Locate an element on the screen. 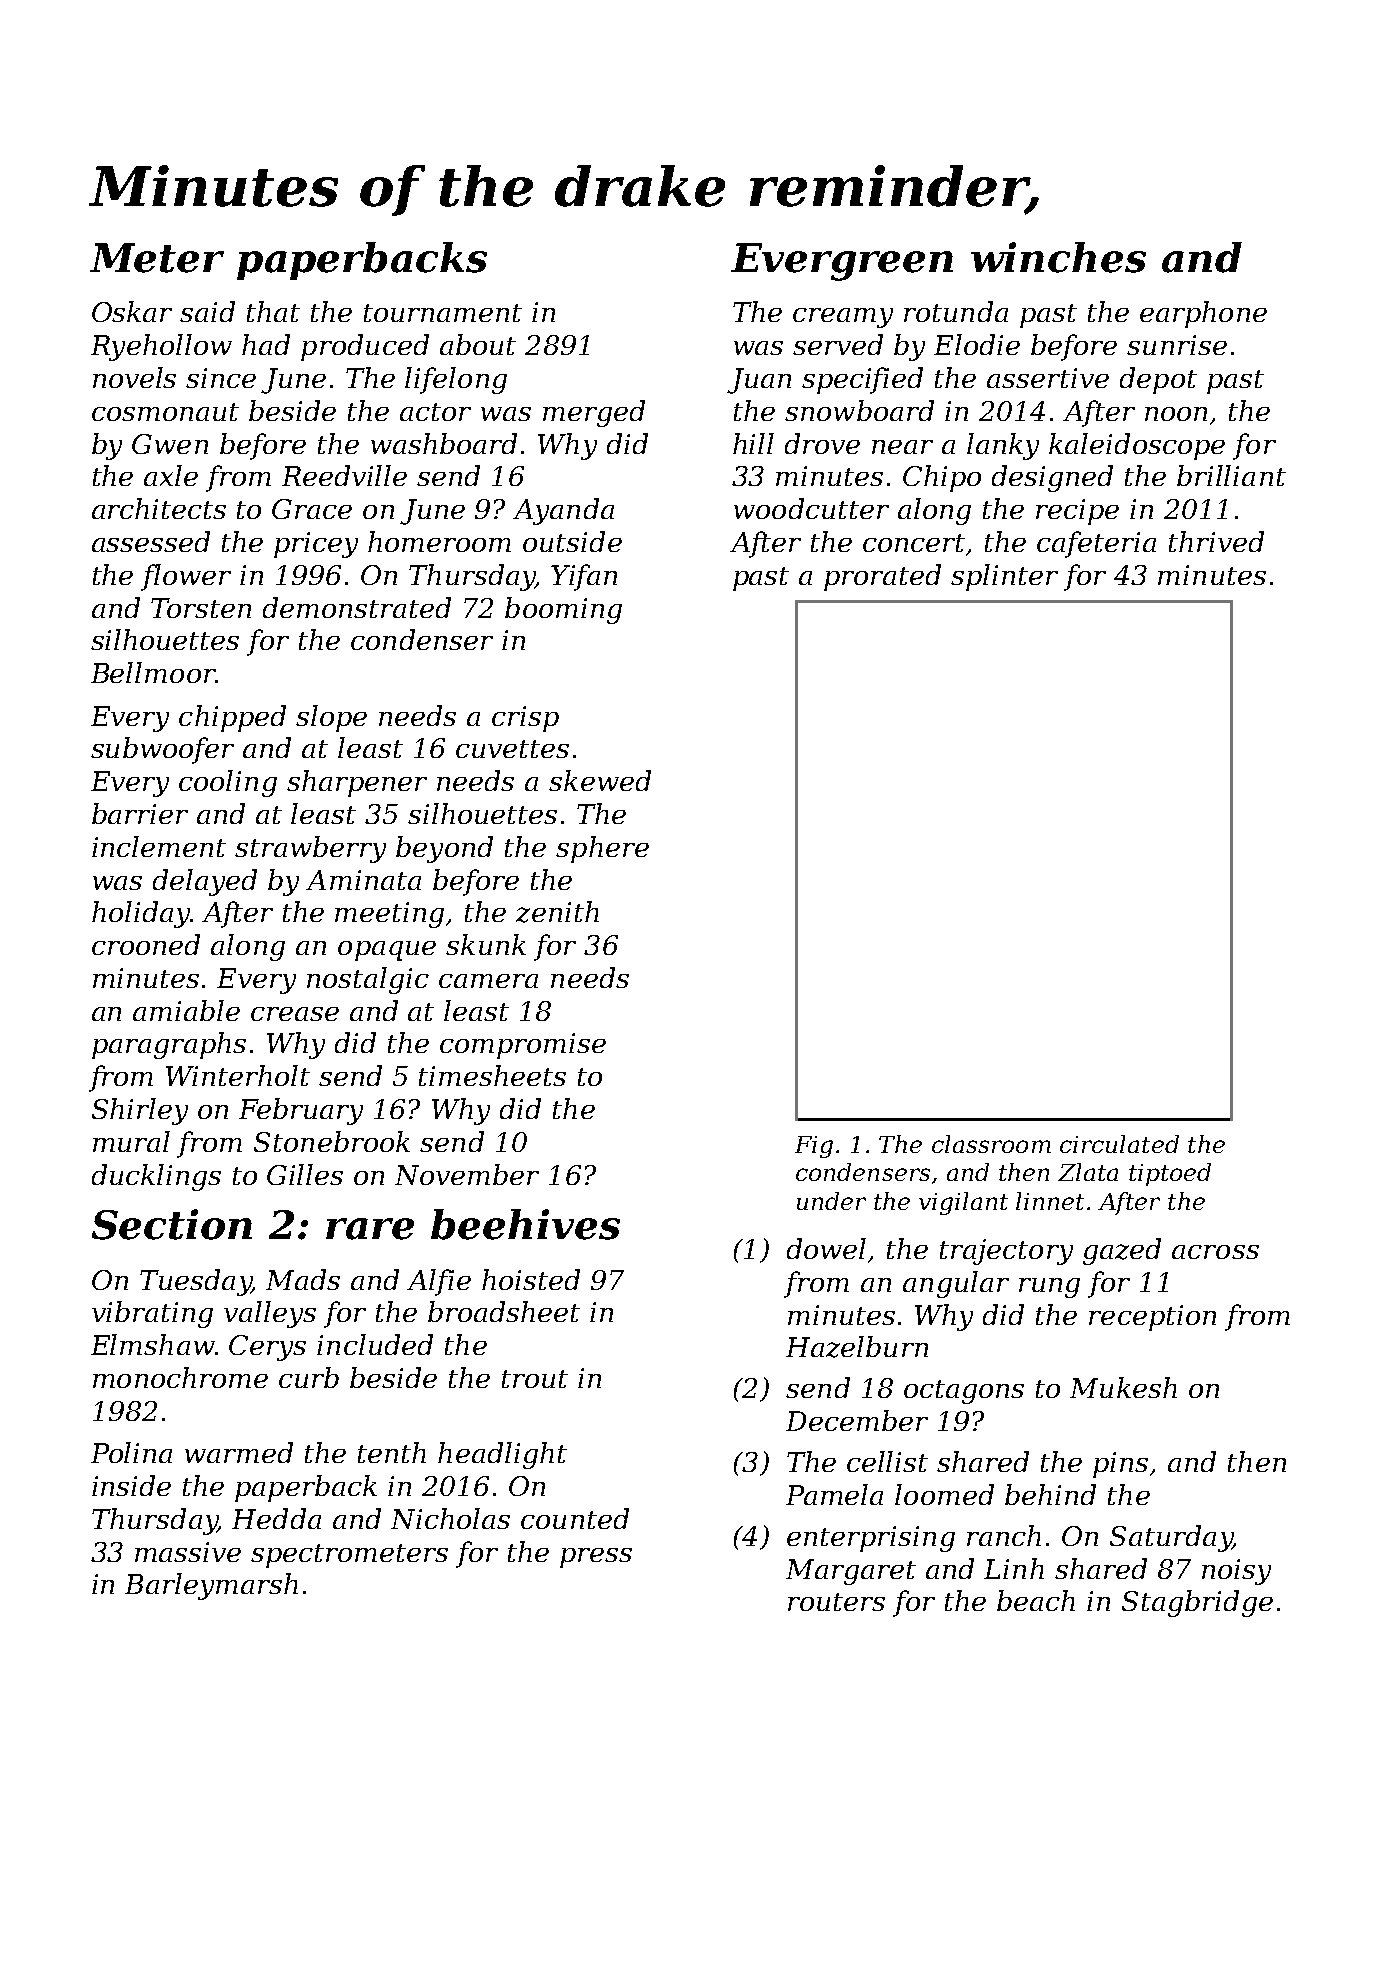  sphere is located at coordinates (602, 849).
